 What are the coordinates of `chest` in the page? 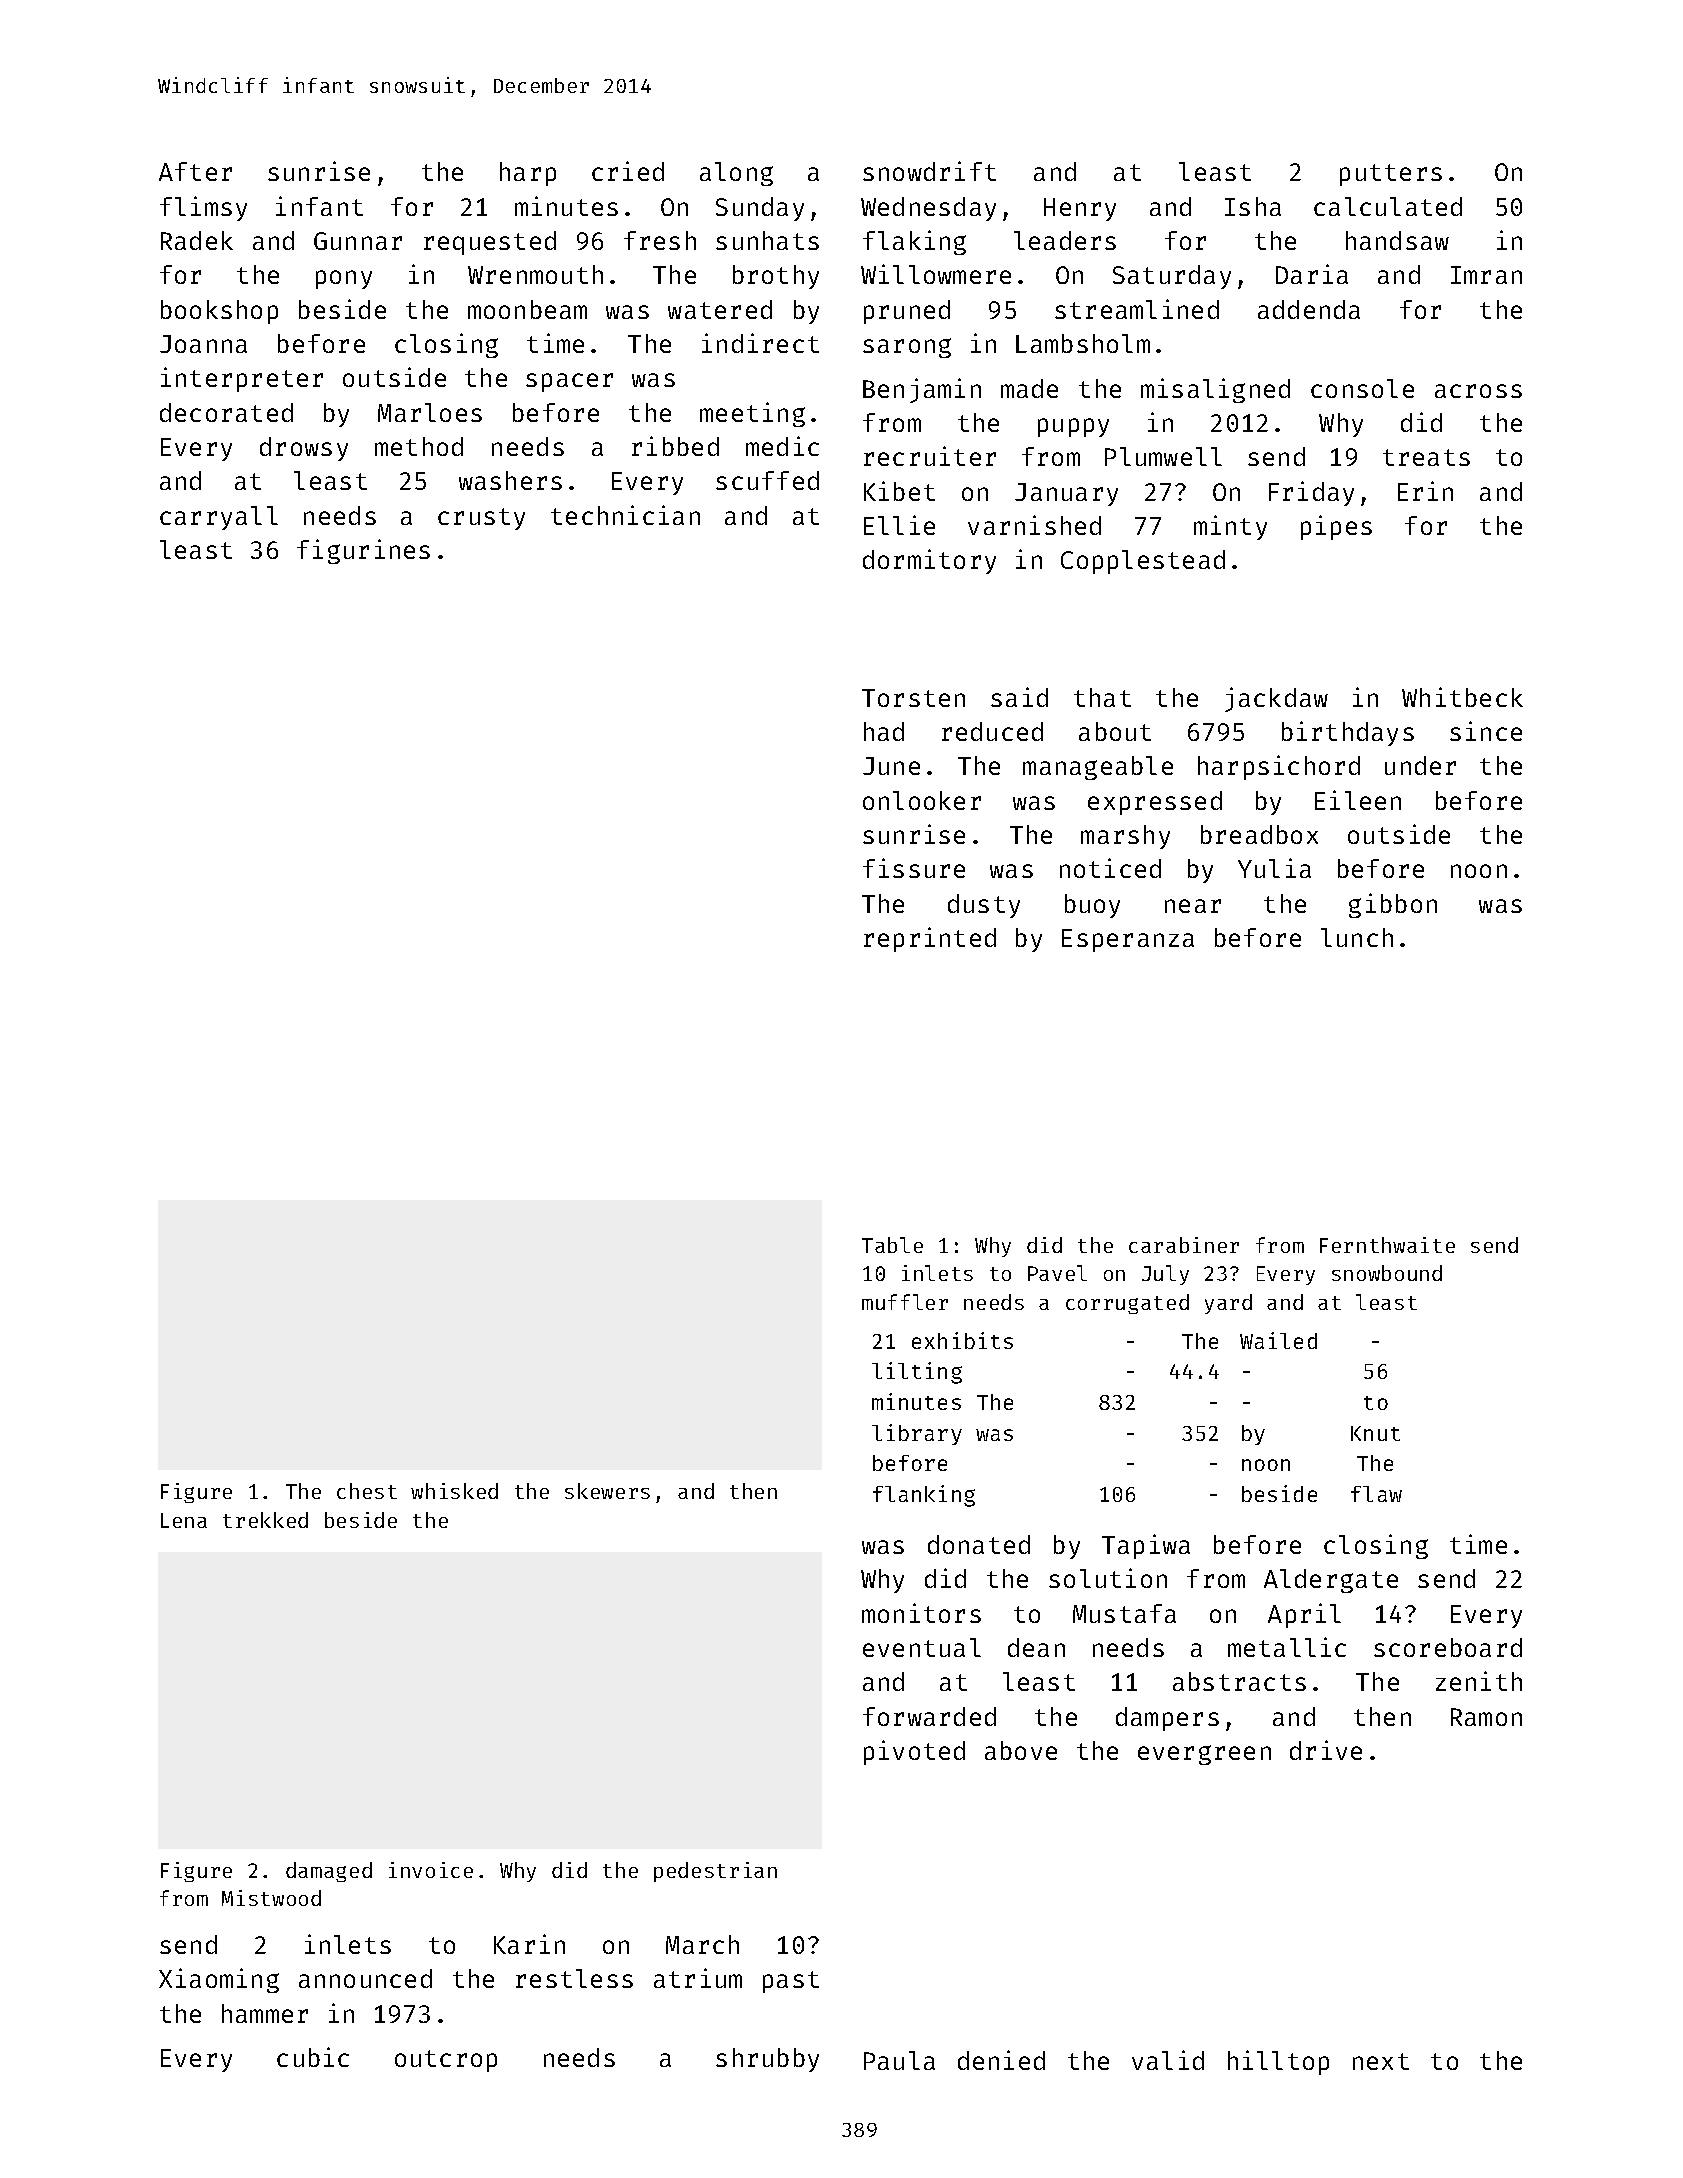 It's located at (367, 1491).
